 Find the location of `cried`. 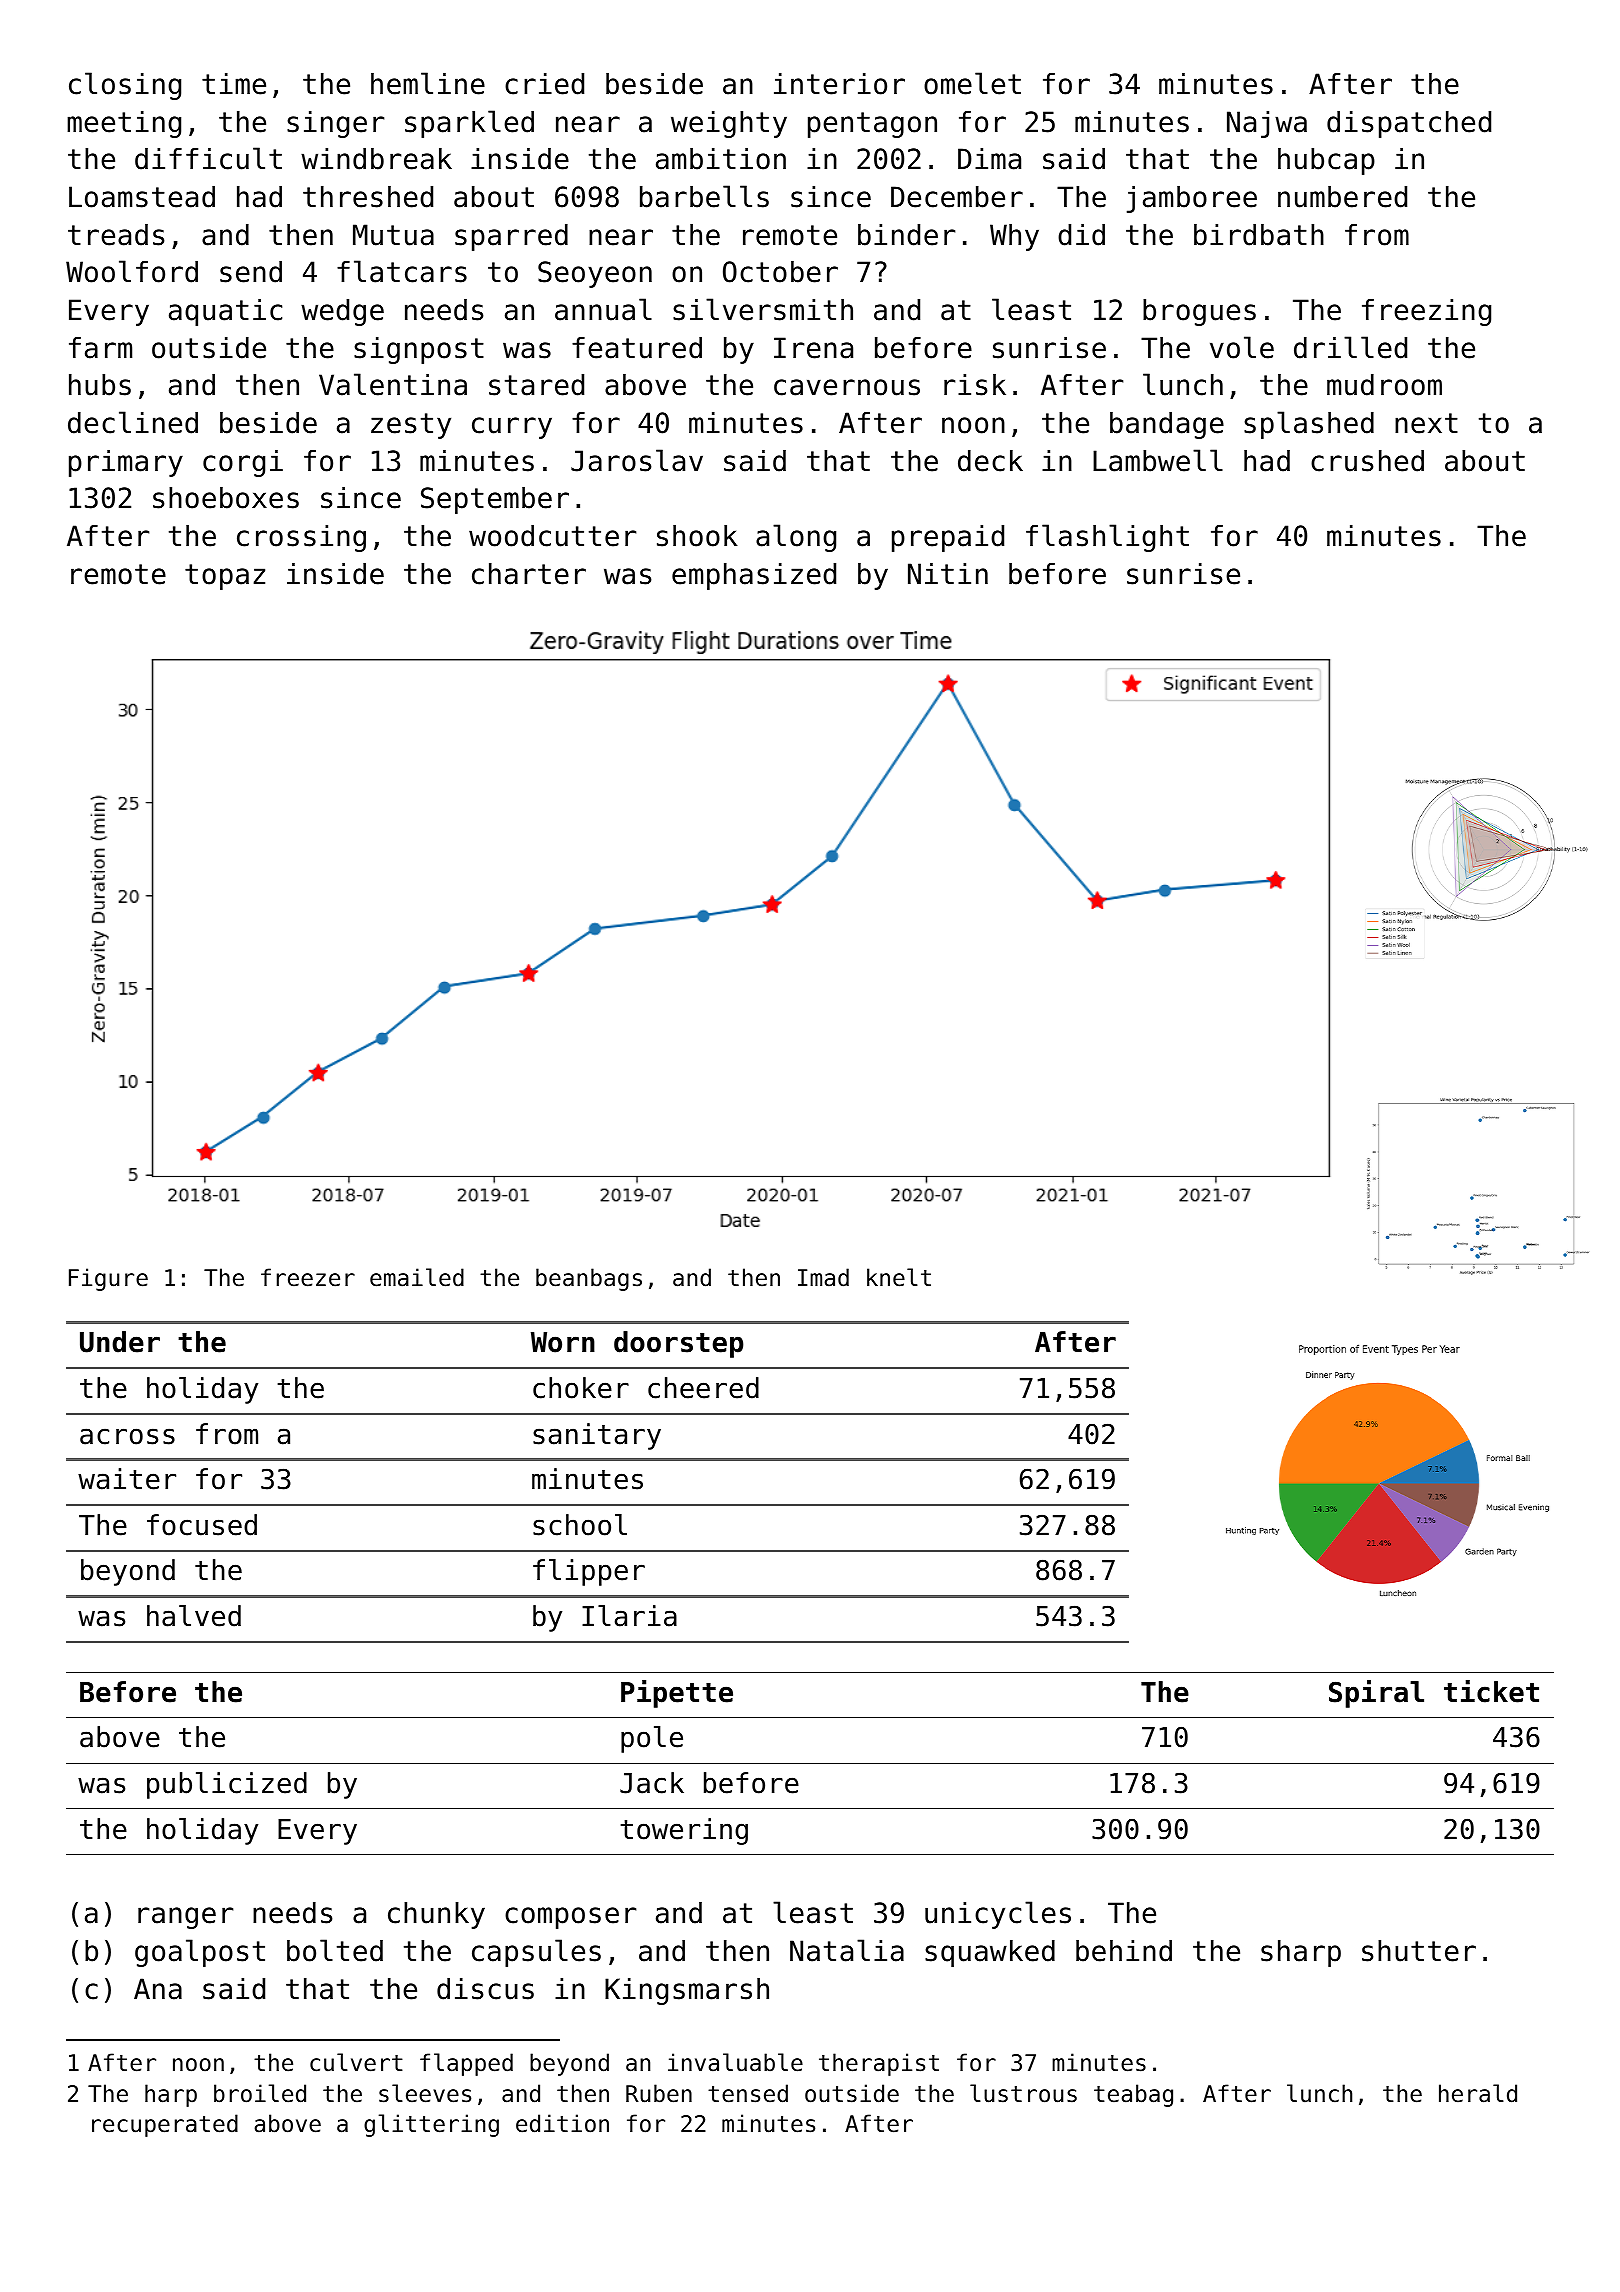

cried is located at coordinates (544, 84).
